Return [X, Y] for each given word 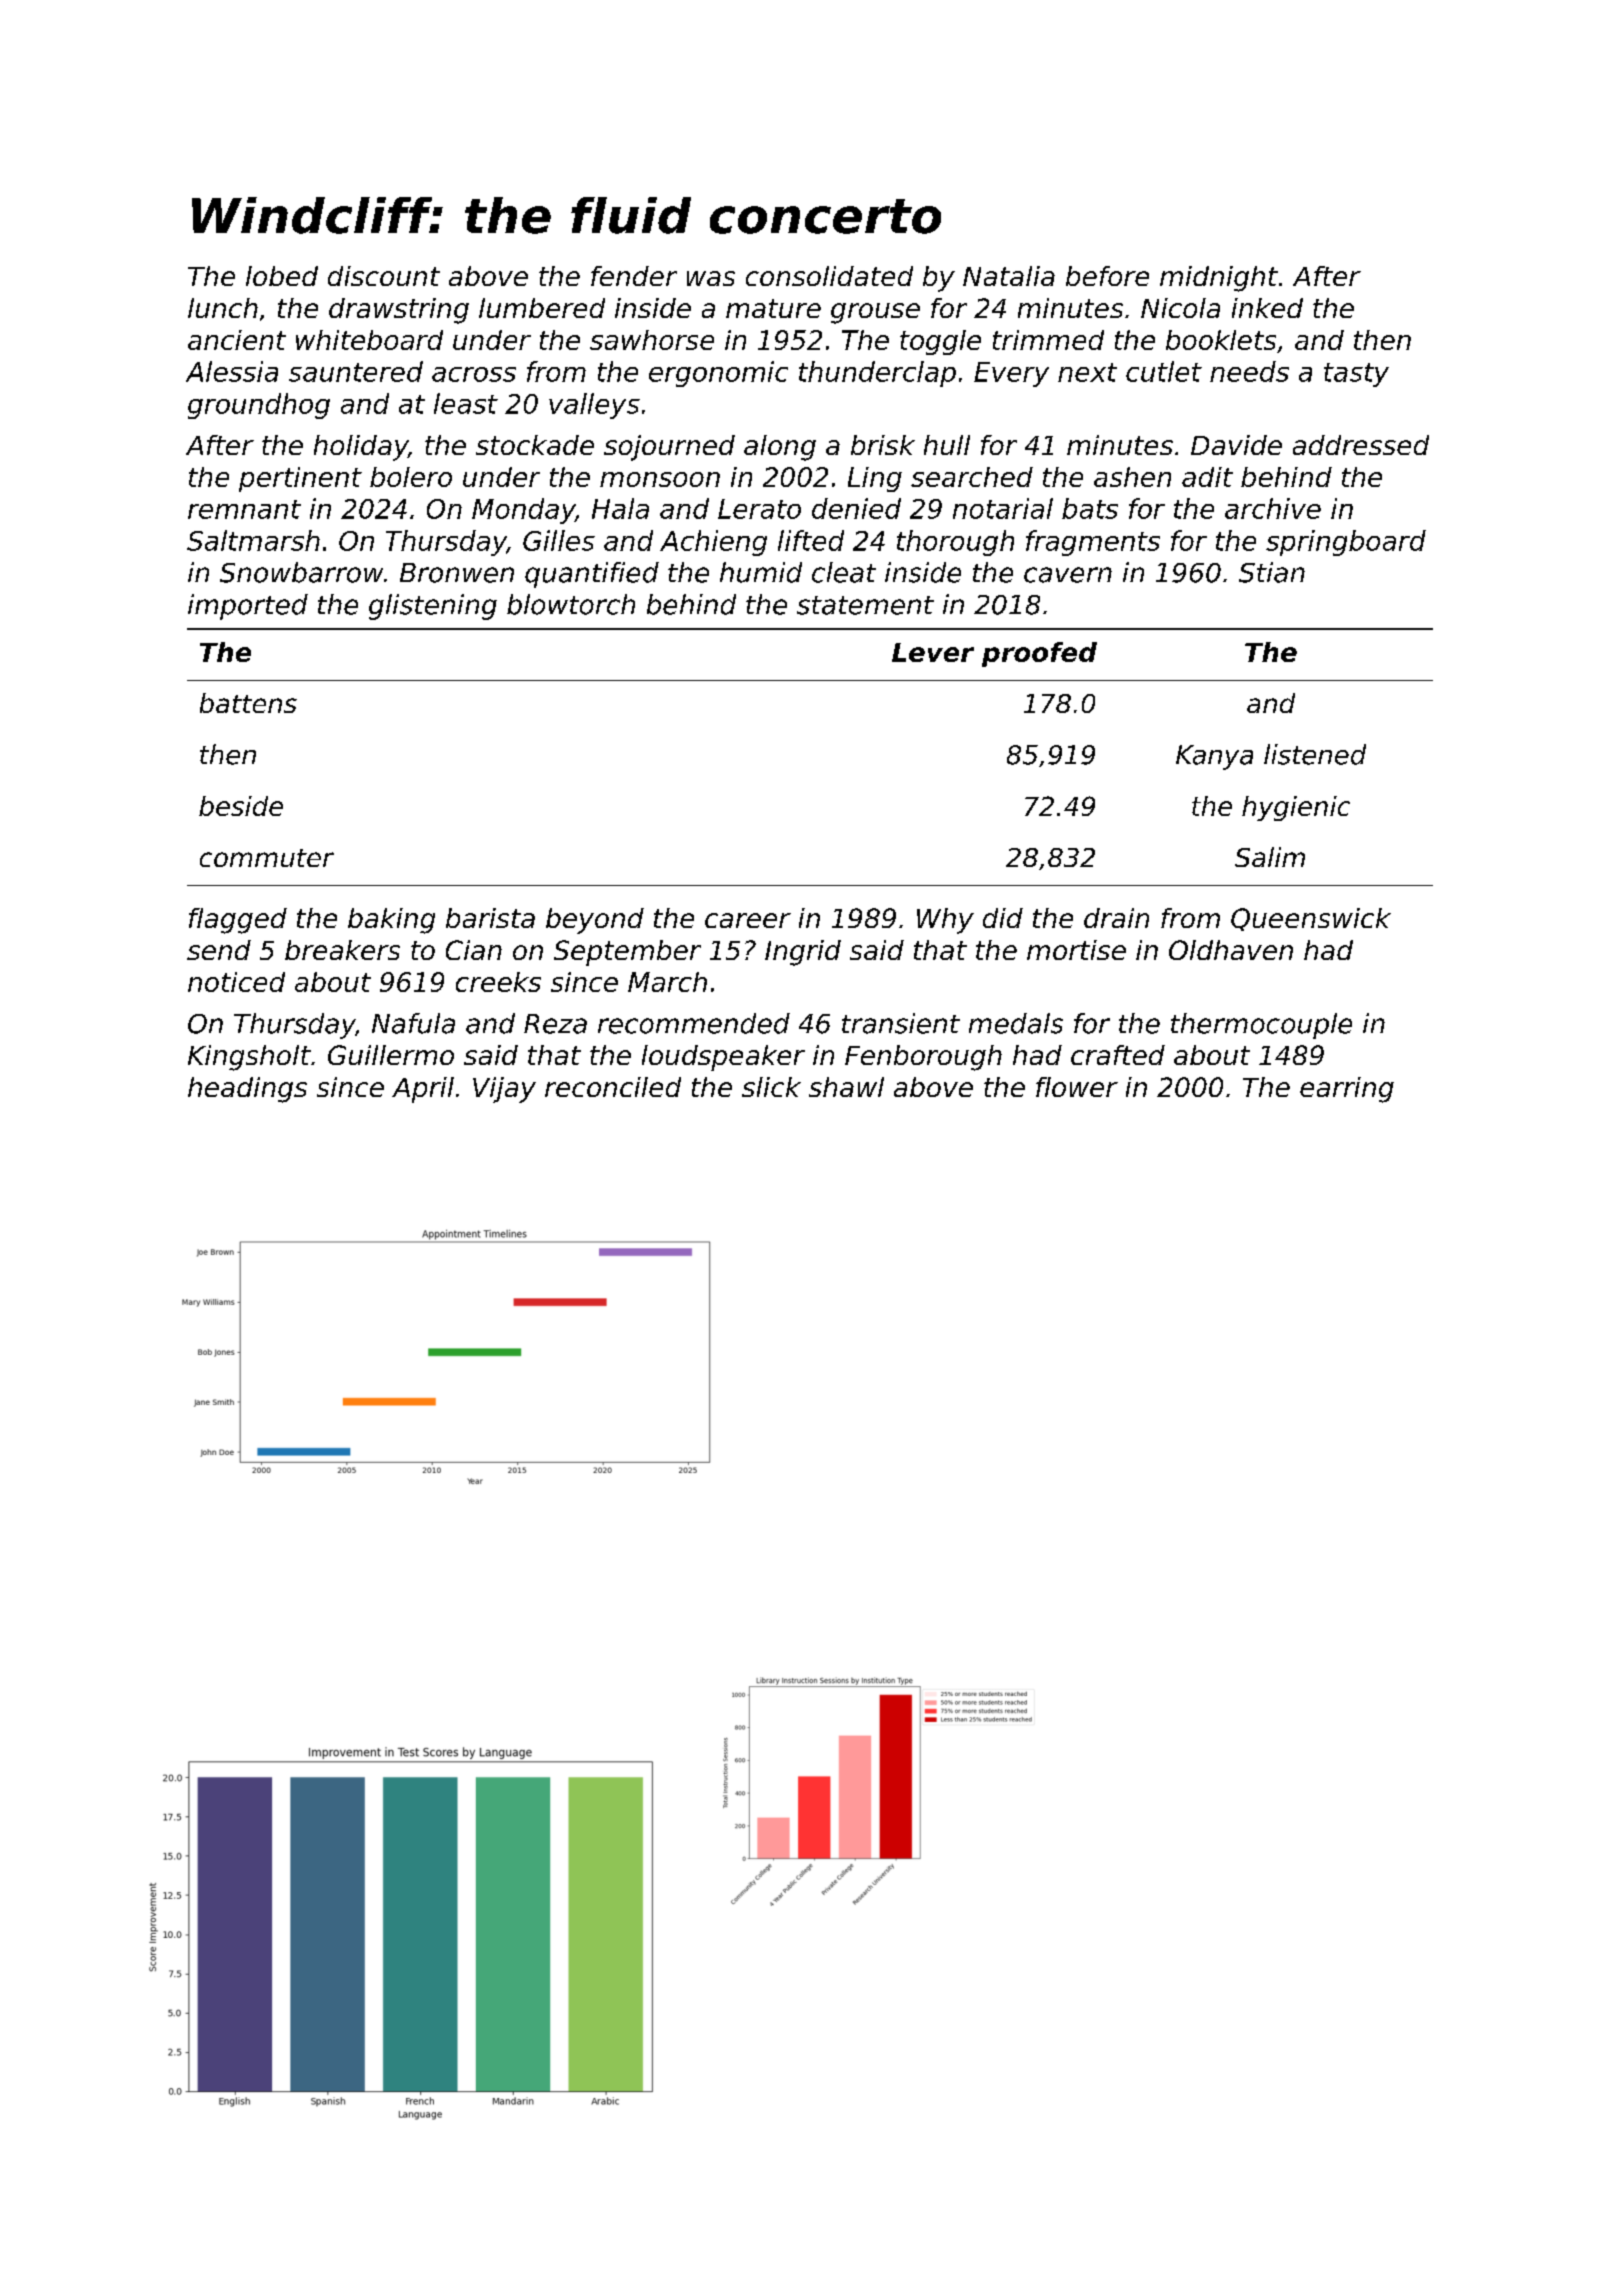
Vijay [504, 1090]
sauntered [356, 371]
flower [1077, 1087]
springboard [1346, 543]
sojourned [669, 448]
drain [1116, 918]
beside [241, 806]
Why [945, 921]
